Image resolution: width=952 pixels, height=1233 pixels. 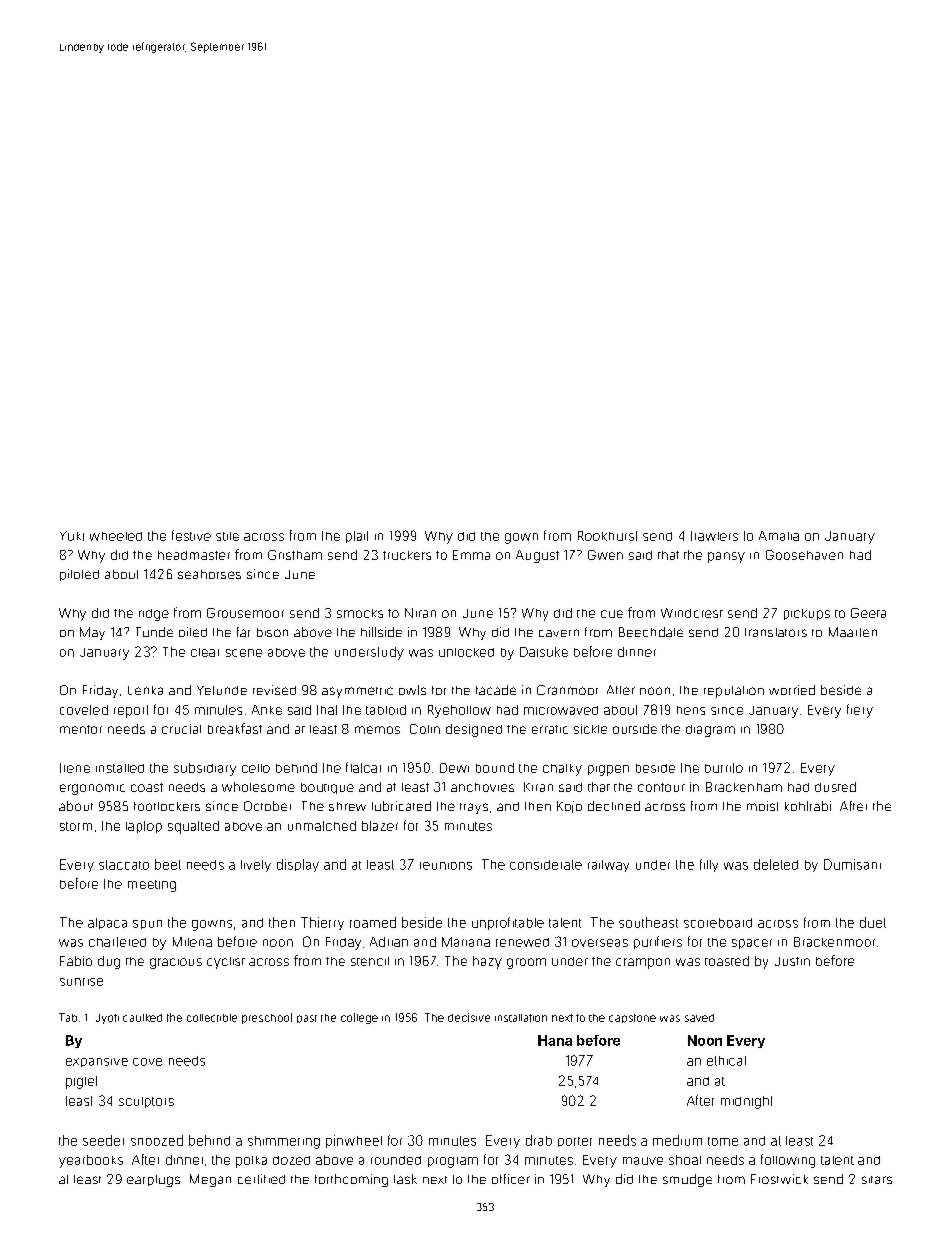 I want to click on Kiran, so click(x=538, y=787).
